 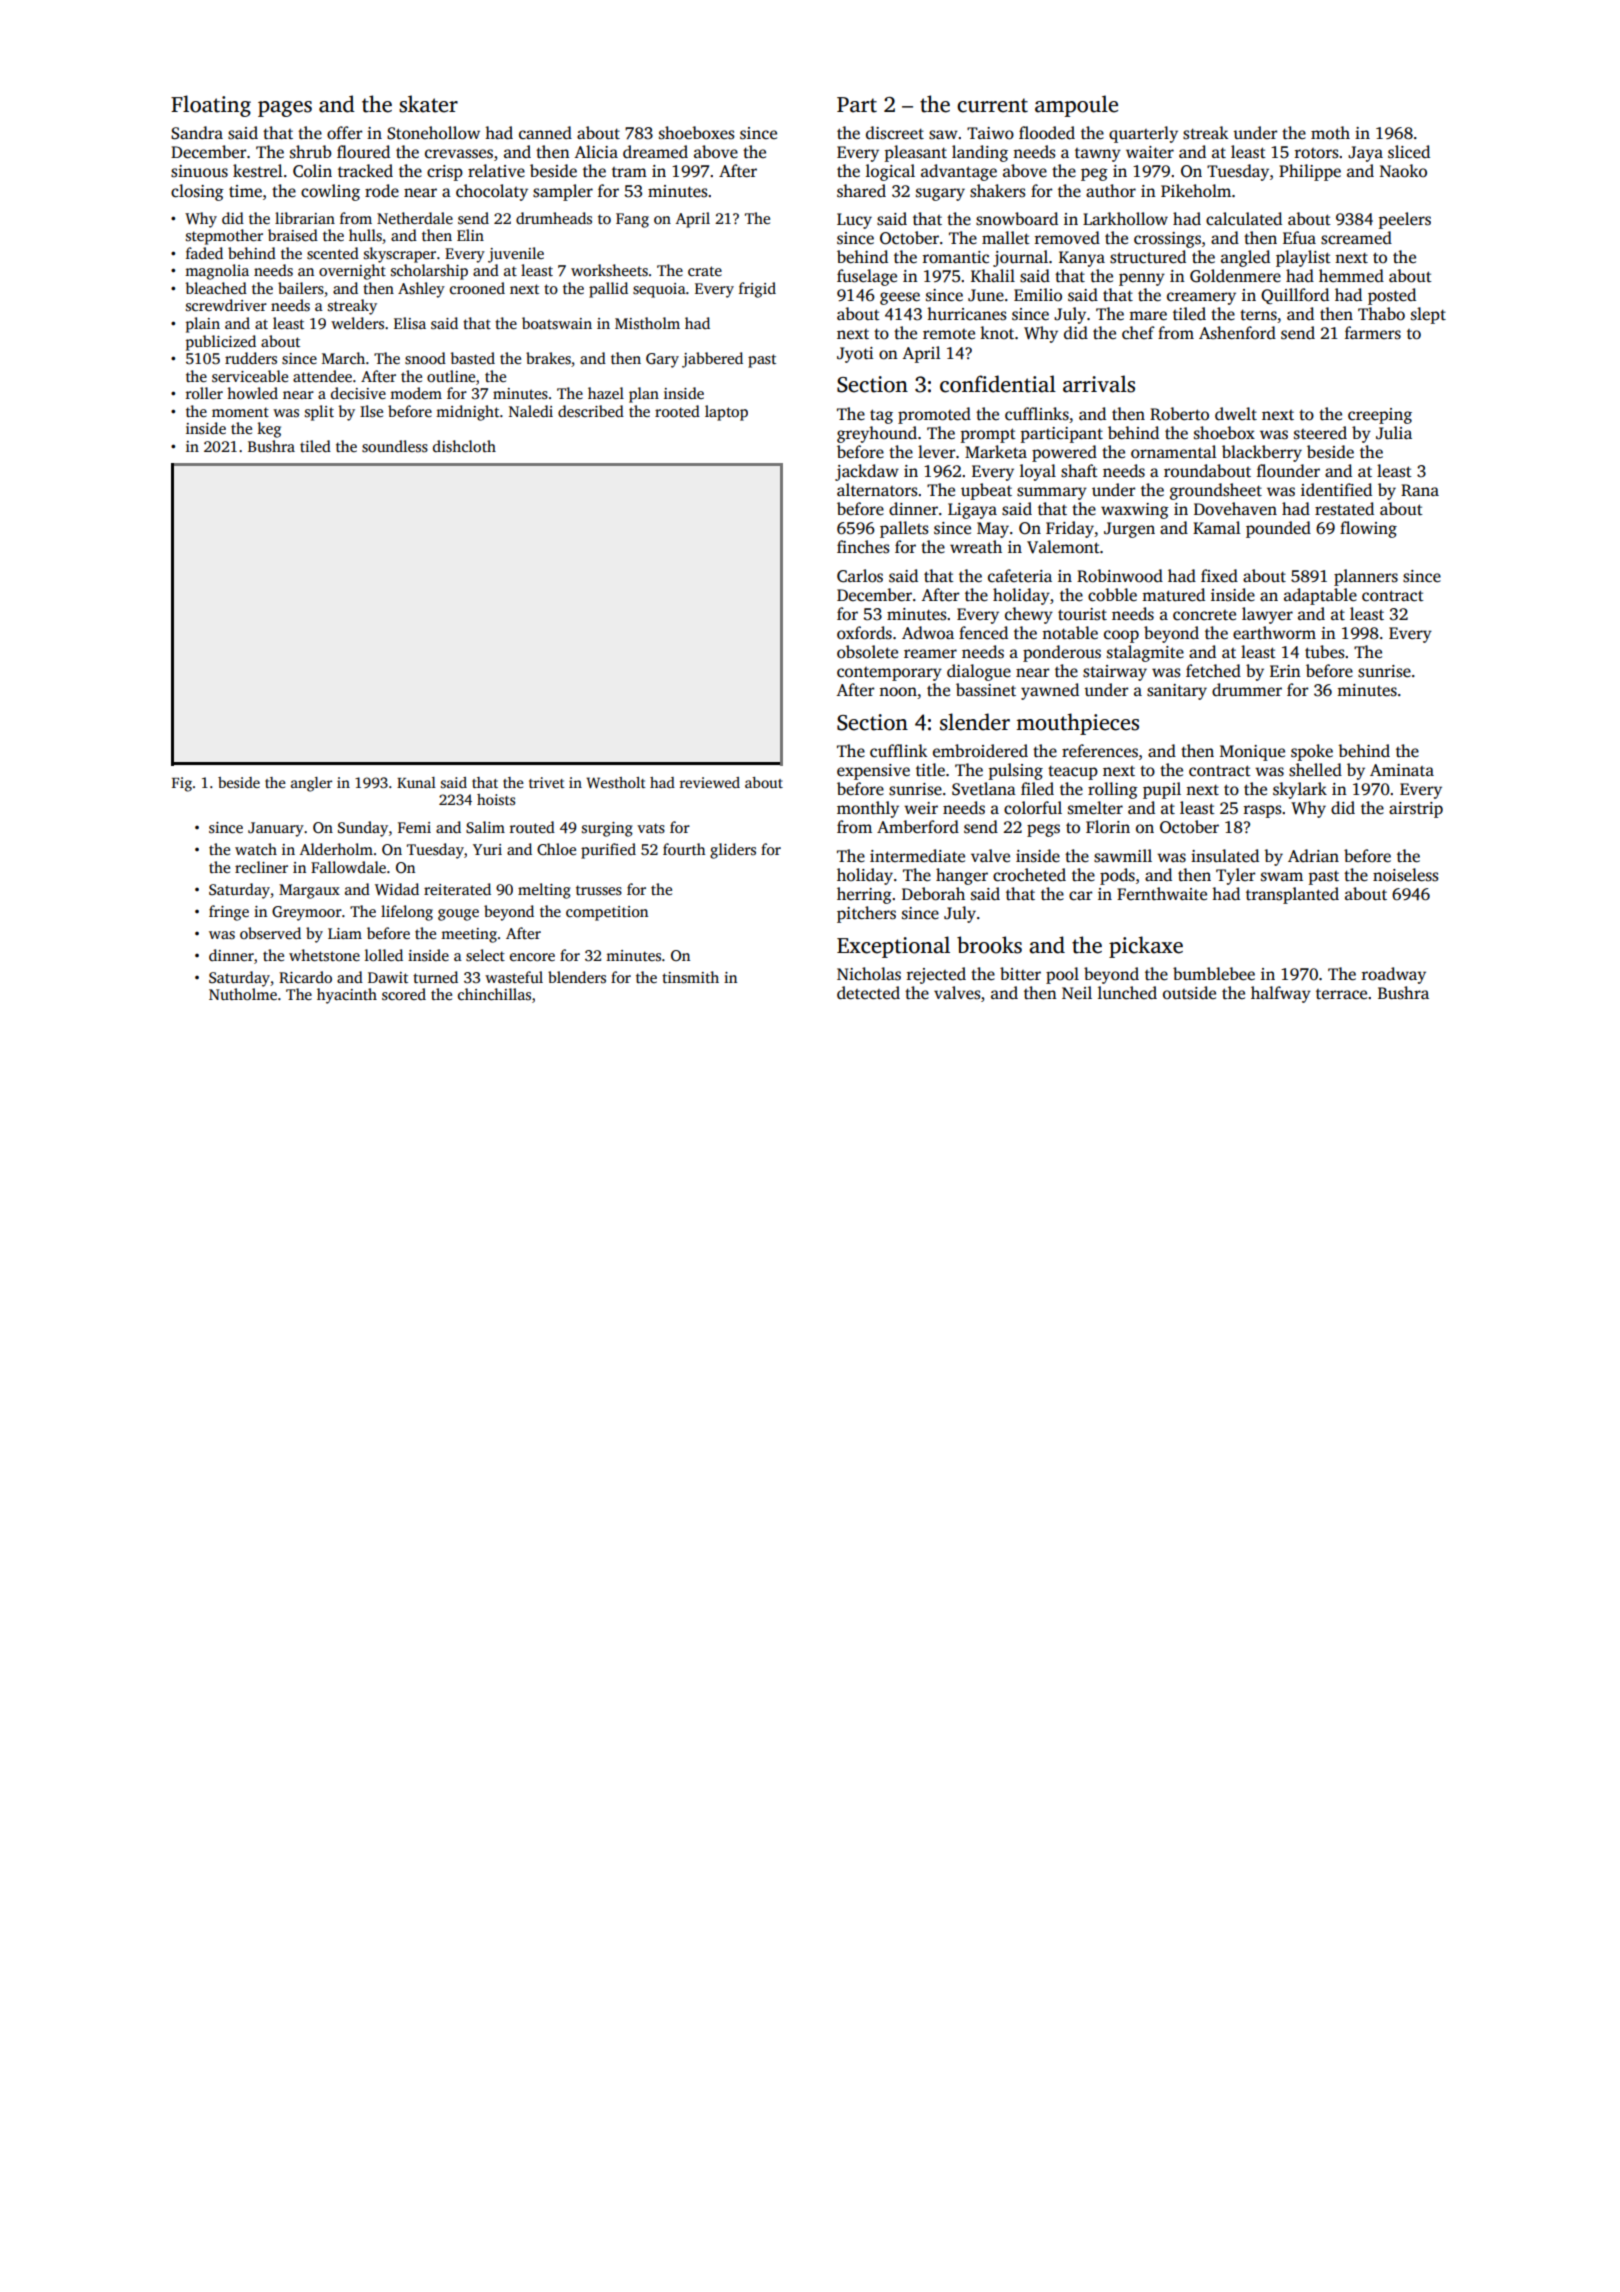 I want to click on creeping, so click(x=1380, y=416).
